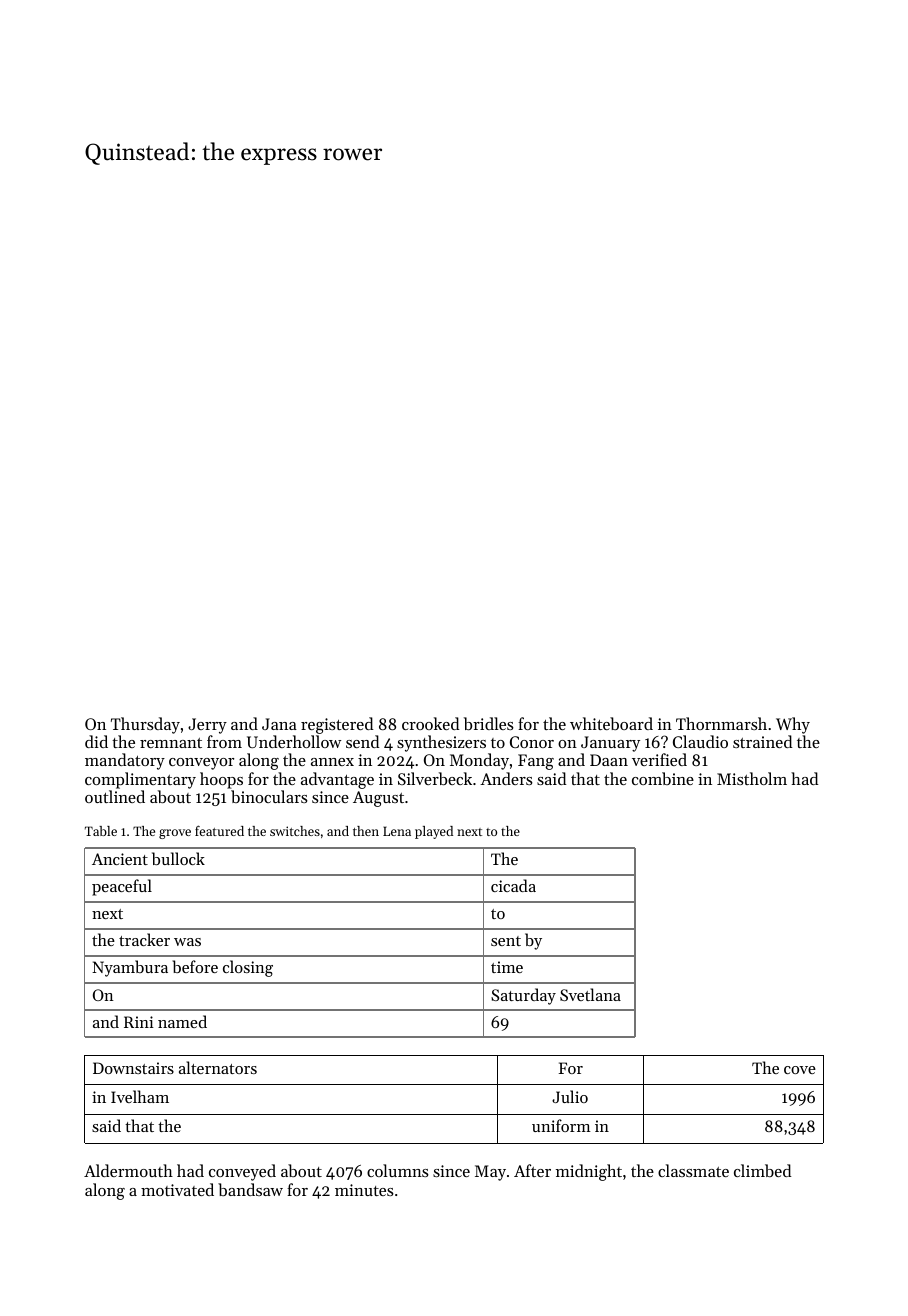 Image resolution: width=908 pixels, height=1316 pixels. Describe the element at coordinates (590, 994) in the page. I see `Svetlana` at that location.
